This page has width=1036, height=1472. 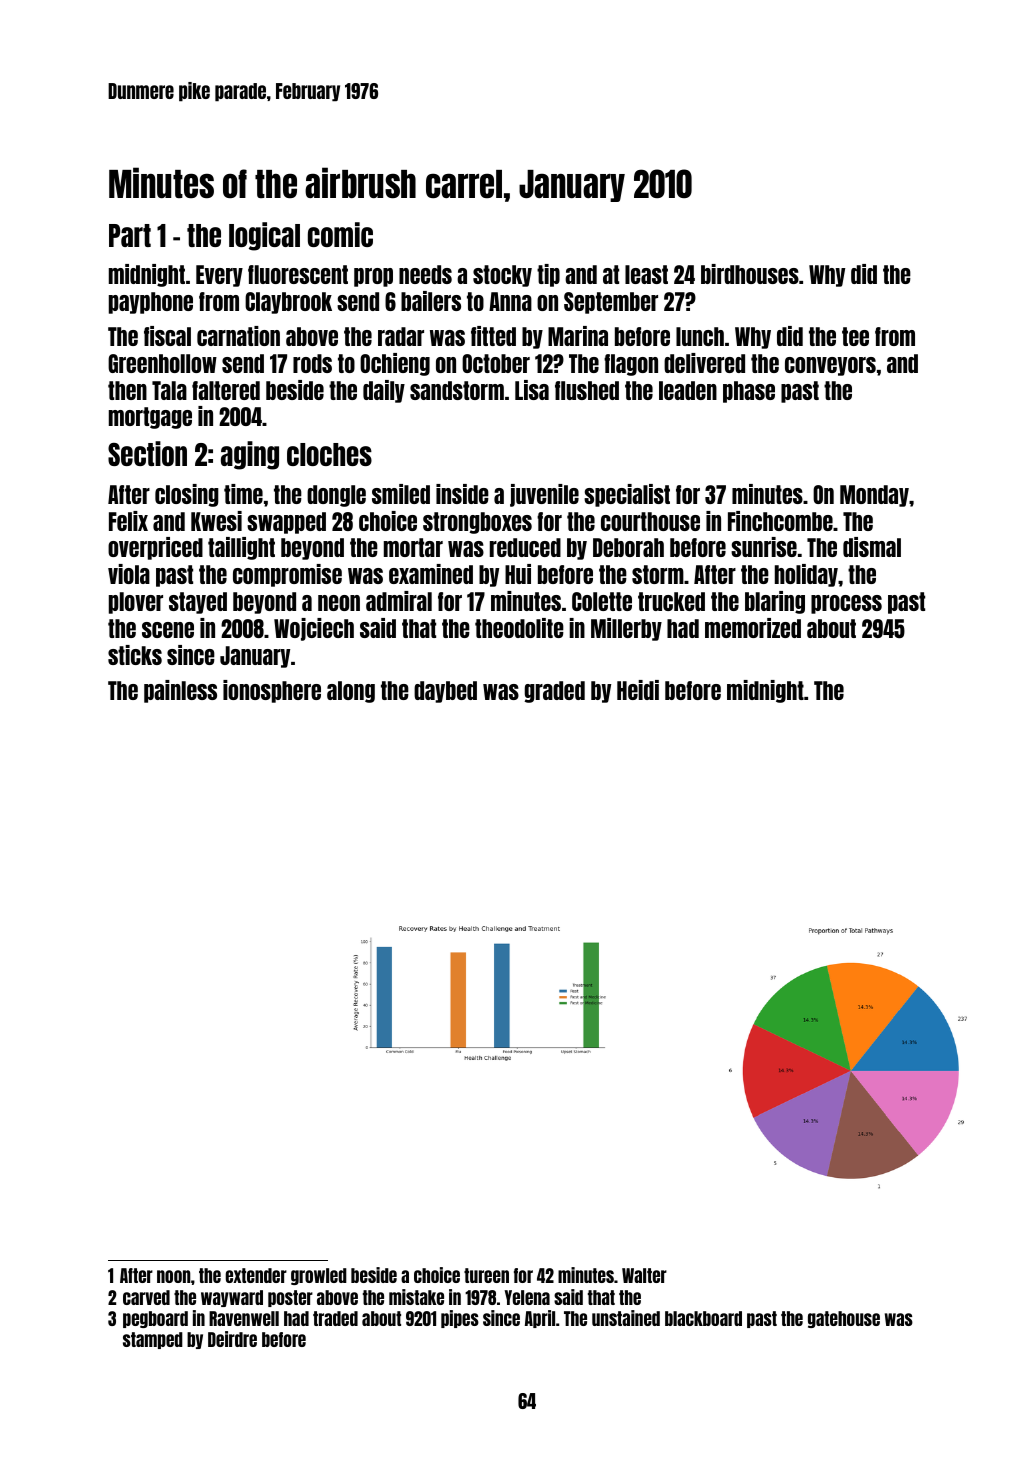 What do you see at coordinates (626, 1318) in the page?
I see `unstained` at bounding box center [626, 1318].
